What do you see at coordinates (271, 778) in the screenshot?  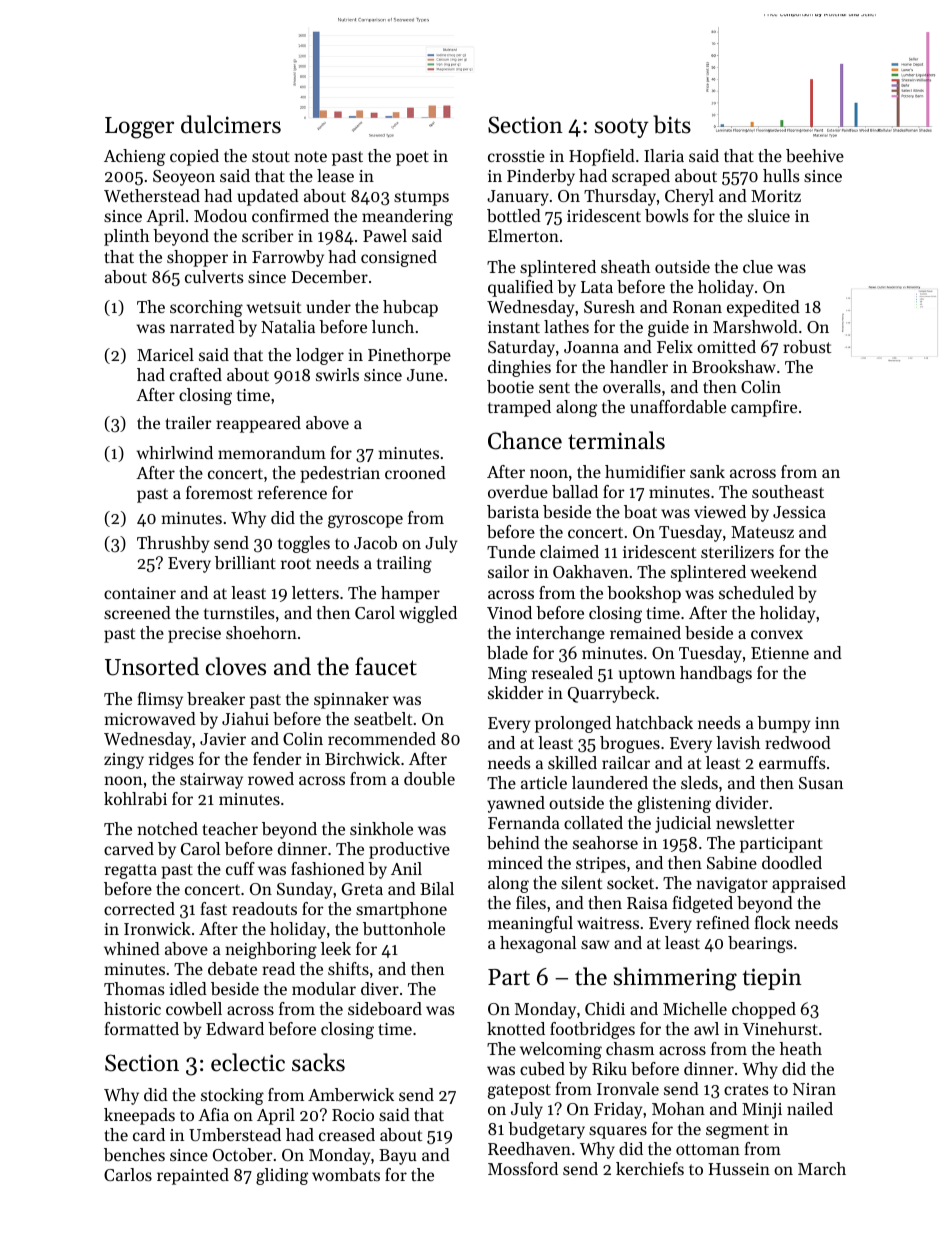 I see `rowed` at bounding box center [271, 778].
